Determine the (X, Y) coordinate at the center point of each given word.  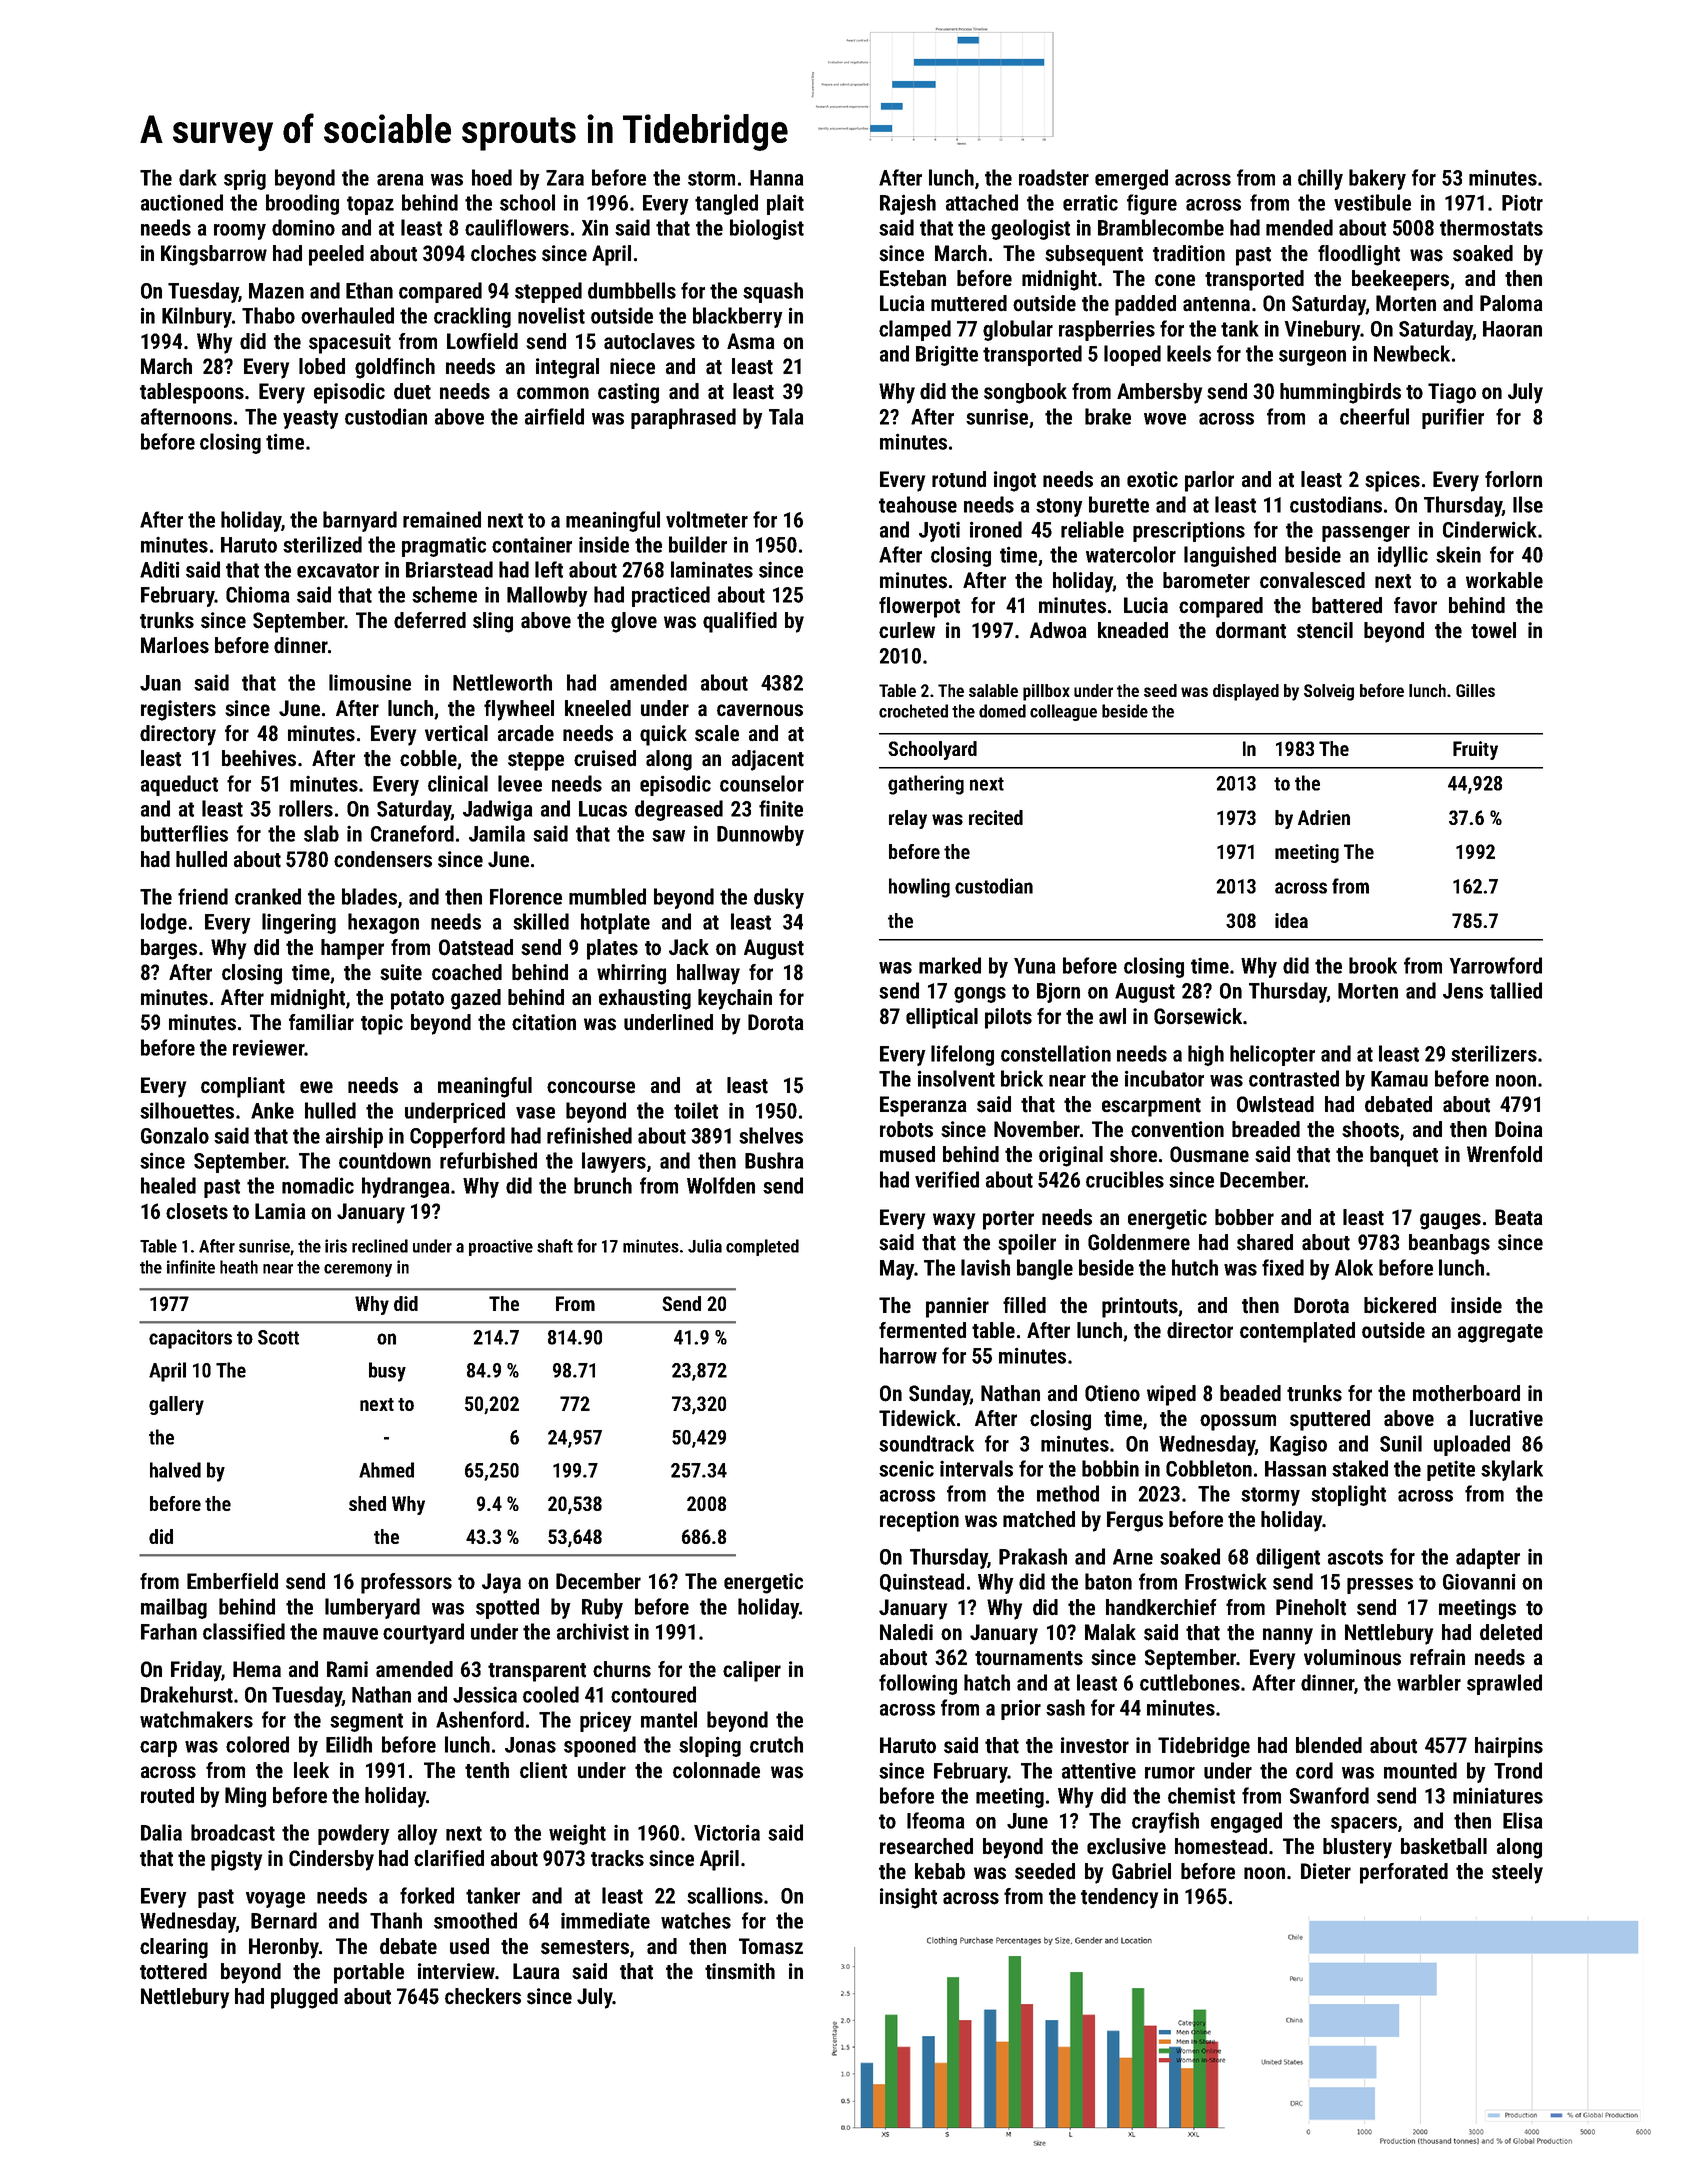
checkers (483, 1996)
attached (982, 202)
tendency (1119, 1898)
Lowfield (482, 341)
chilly (1320, 179)
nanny (1288, 1636)
